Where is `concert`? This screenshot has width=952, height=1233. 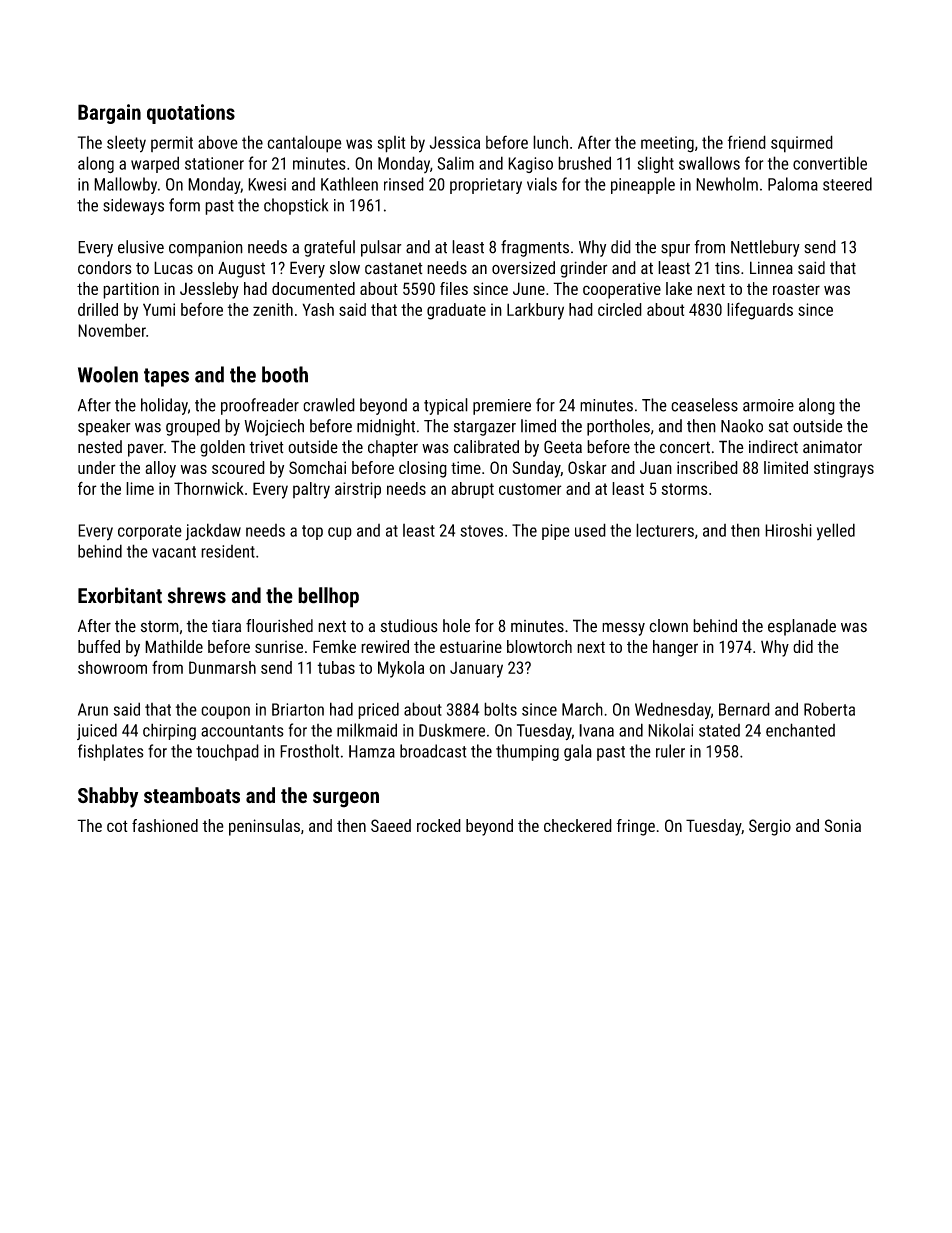
concert is located at coordinates (685, 447).
